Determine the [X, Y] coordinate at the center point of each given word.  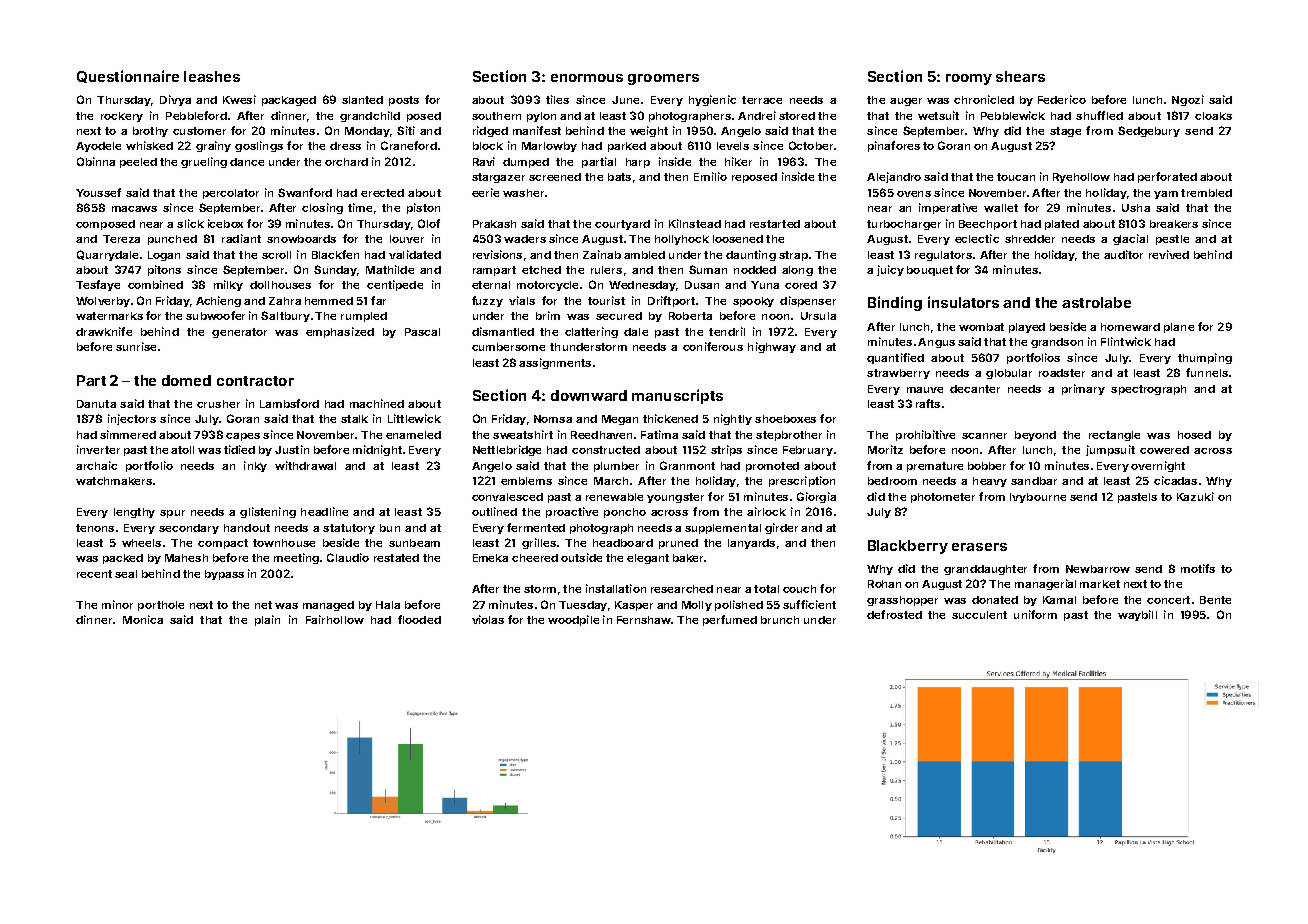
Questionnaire [128, 76]
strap [793, 256]
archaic [96, 465]
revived [1169, 254]
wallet [1001, 208]
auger [906, 102]
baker [688, 558]
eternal [491, 285]
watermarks [109, 316]
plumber [616, 467]
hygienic [712, 100]
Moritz [885, 449]
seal [126, 574]
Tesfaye [98, 285]
